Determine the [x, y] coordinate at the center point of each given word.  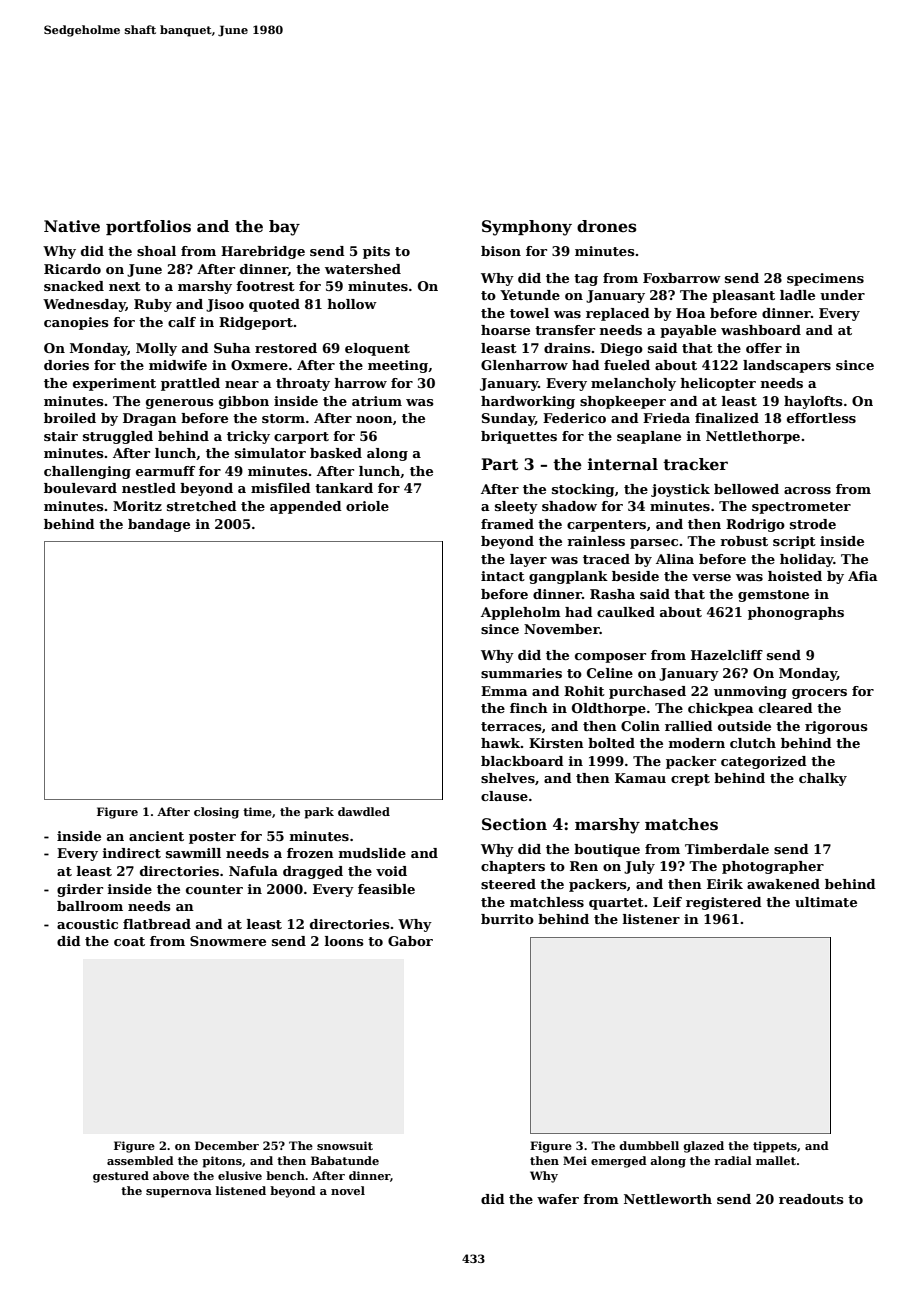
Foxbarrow [682, 278]
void [391, 871]
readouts [811, 1199]
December [227, 1145]
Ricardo [72, 269]
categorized [764, 762]
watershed [363, 269]
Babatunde [345, 1160]
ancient [156, 836]
